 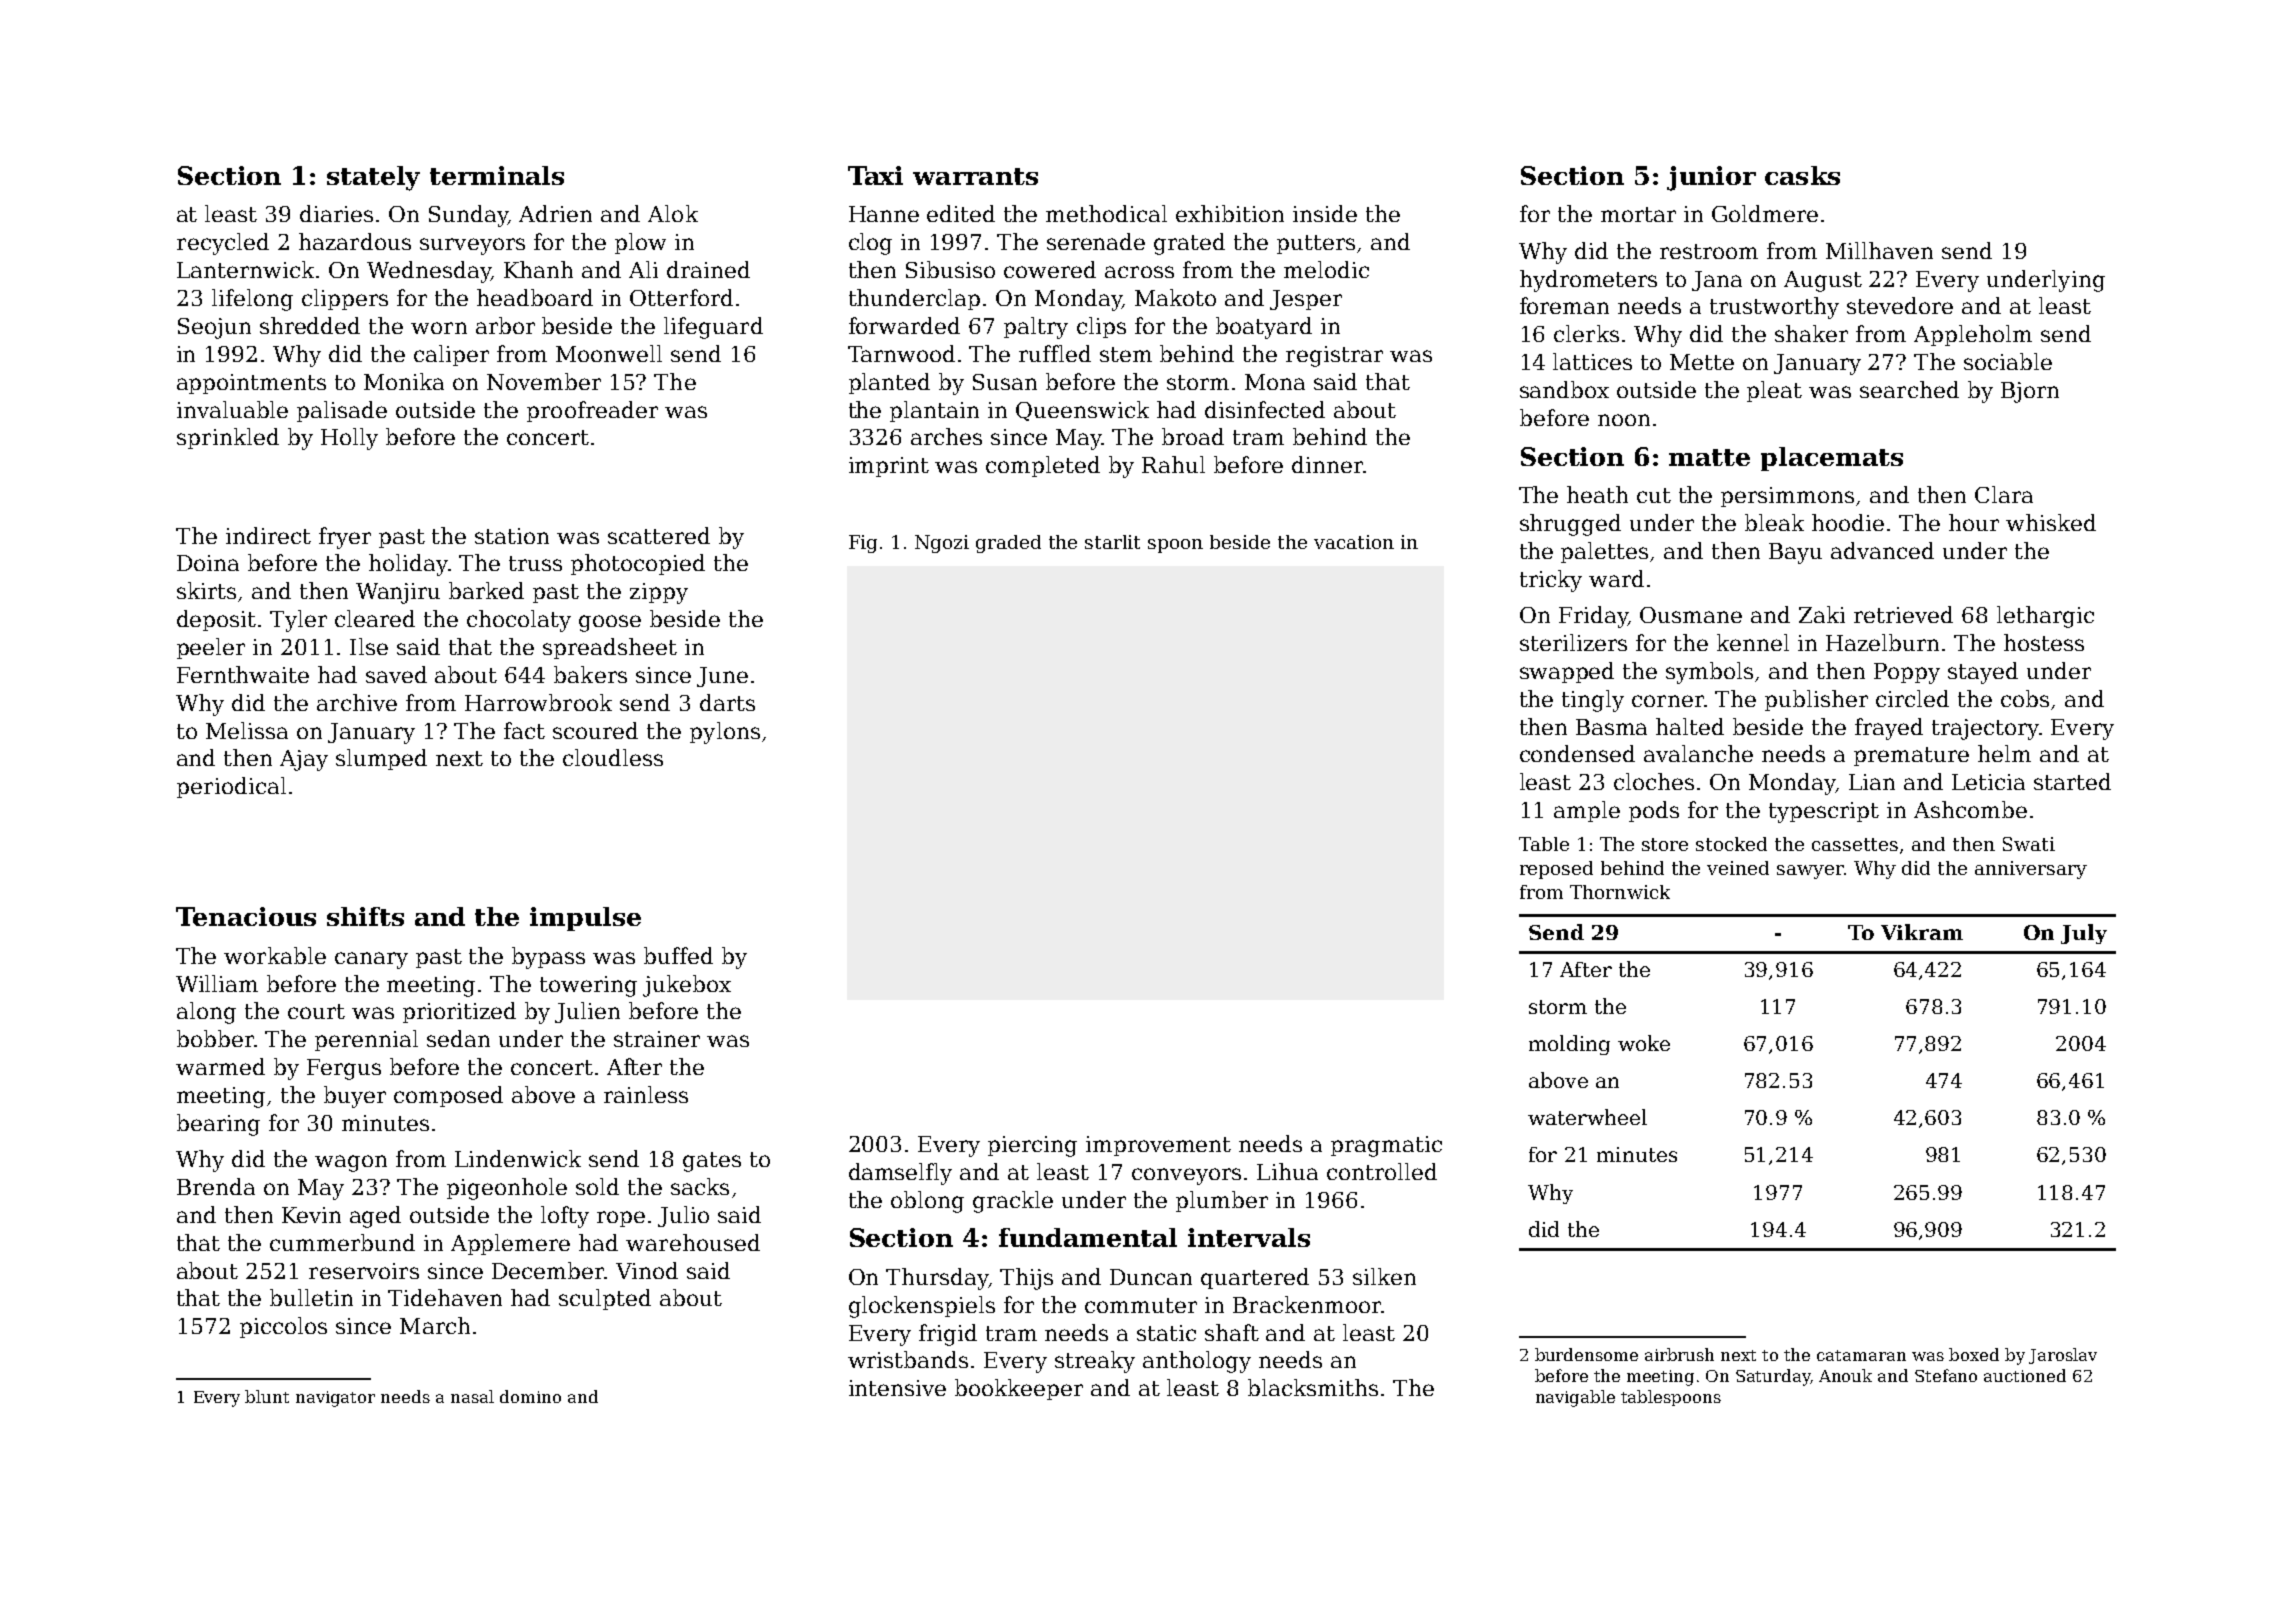 What do you see at coordinates (530, 1396) in the screenshot?
I see `domino` at bounding box center [530, 1396].
